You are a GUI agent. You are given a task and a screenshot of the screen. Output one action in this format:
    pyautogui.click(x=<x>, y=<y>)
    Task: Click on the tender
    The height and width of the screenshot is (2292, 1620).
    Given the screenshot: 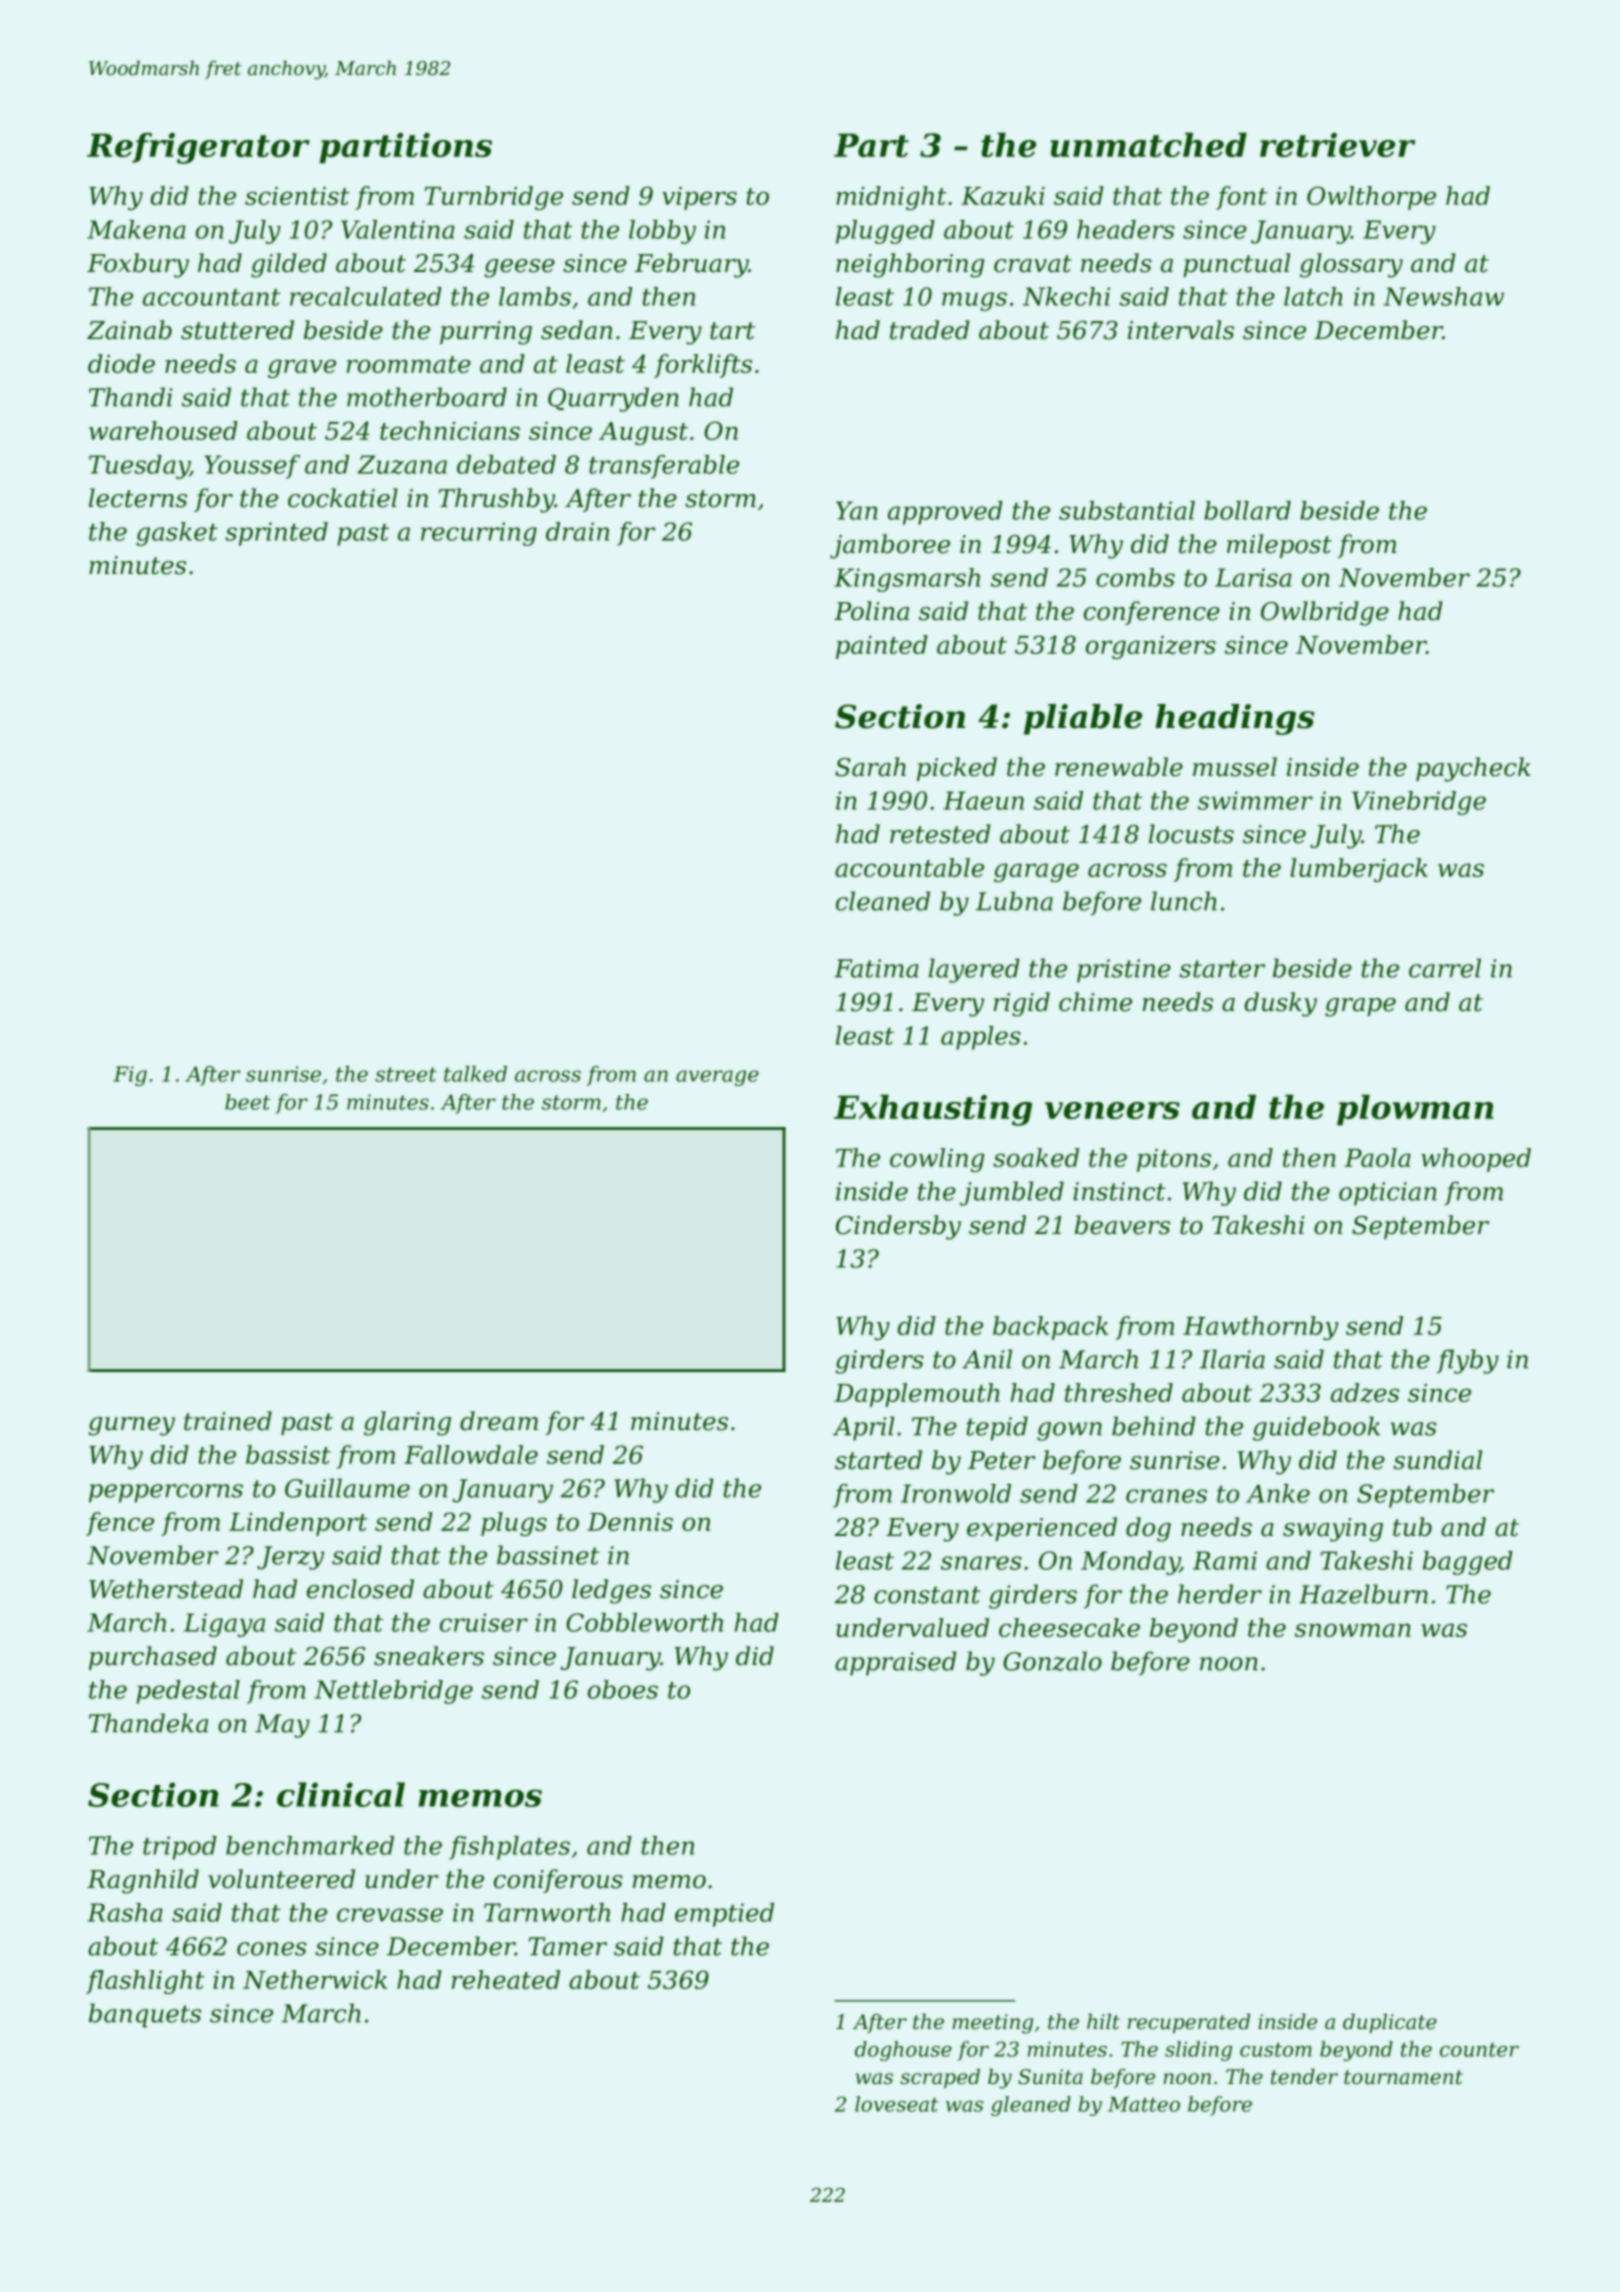 What is the action you would take?
    pyautogui.click(x=1304, y=2076)
